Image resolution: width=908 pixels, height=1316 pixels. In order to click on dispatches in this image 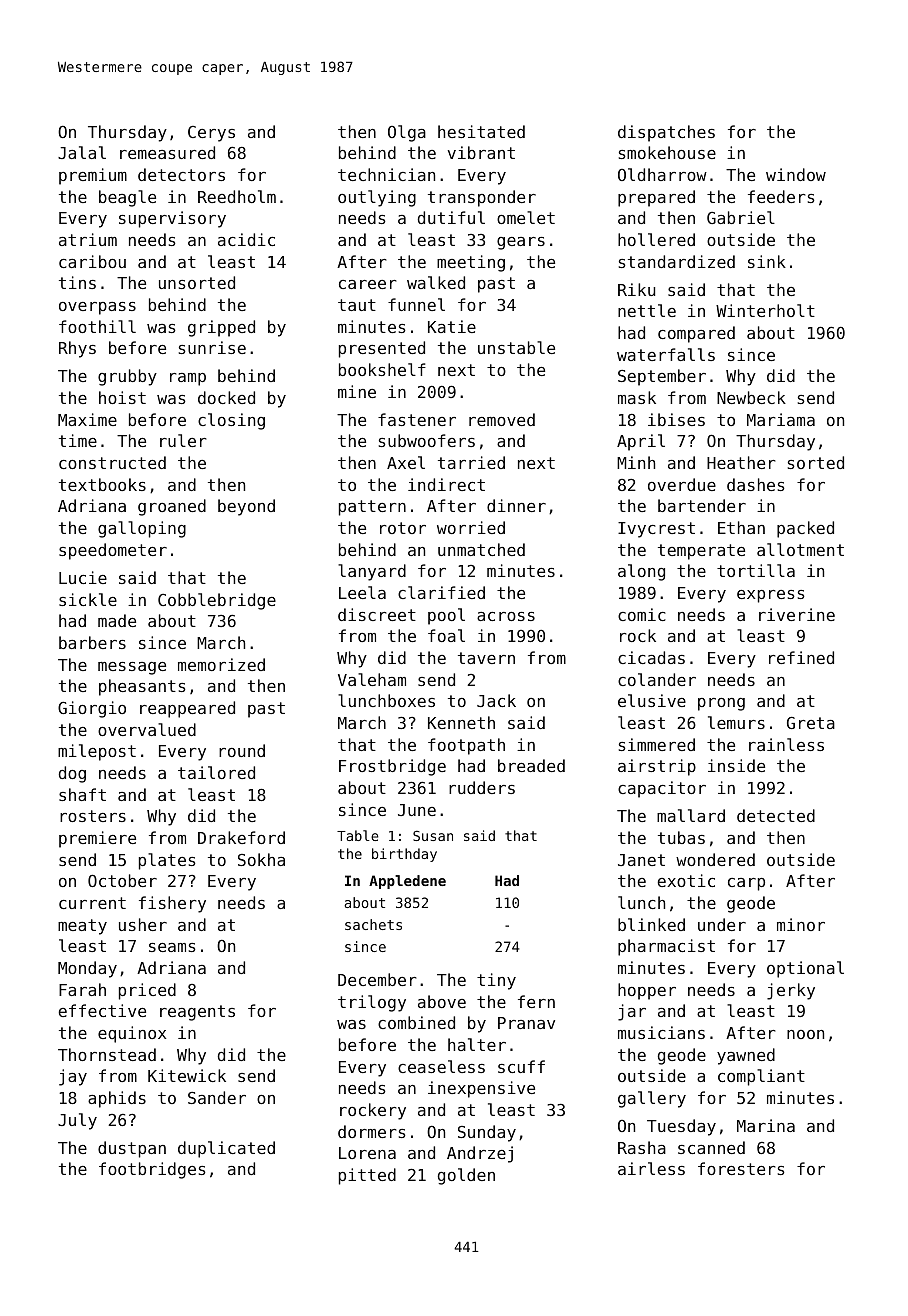, I will do `click(666, 133)`.
